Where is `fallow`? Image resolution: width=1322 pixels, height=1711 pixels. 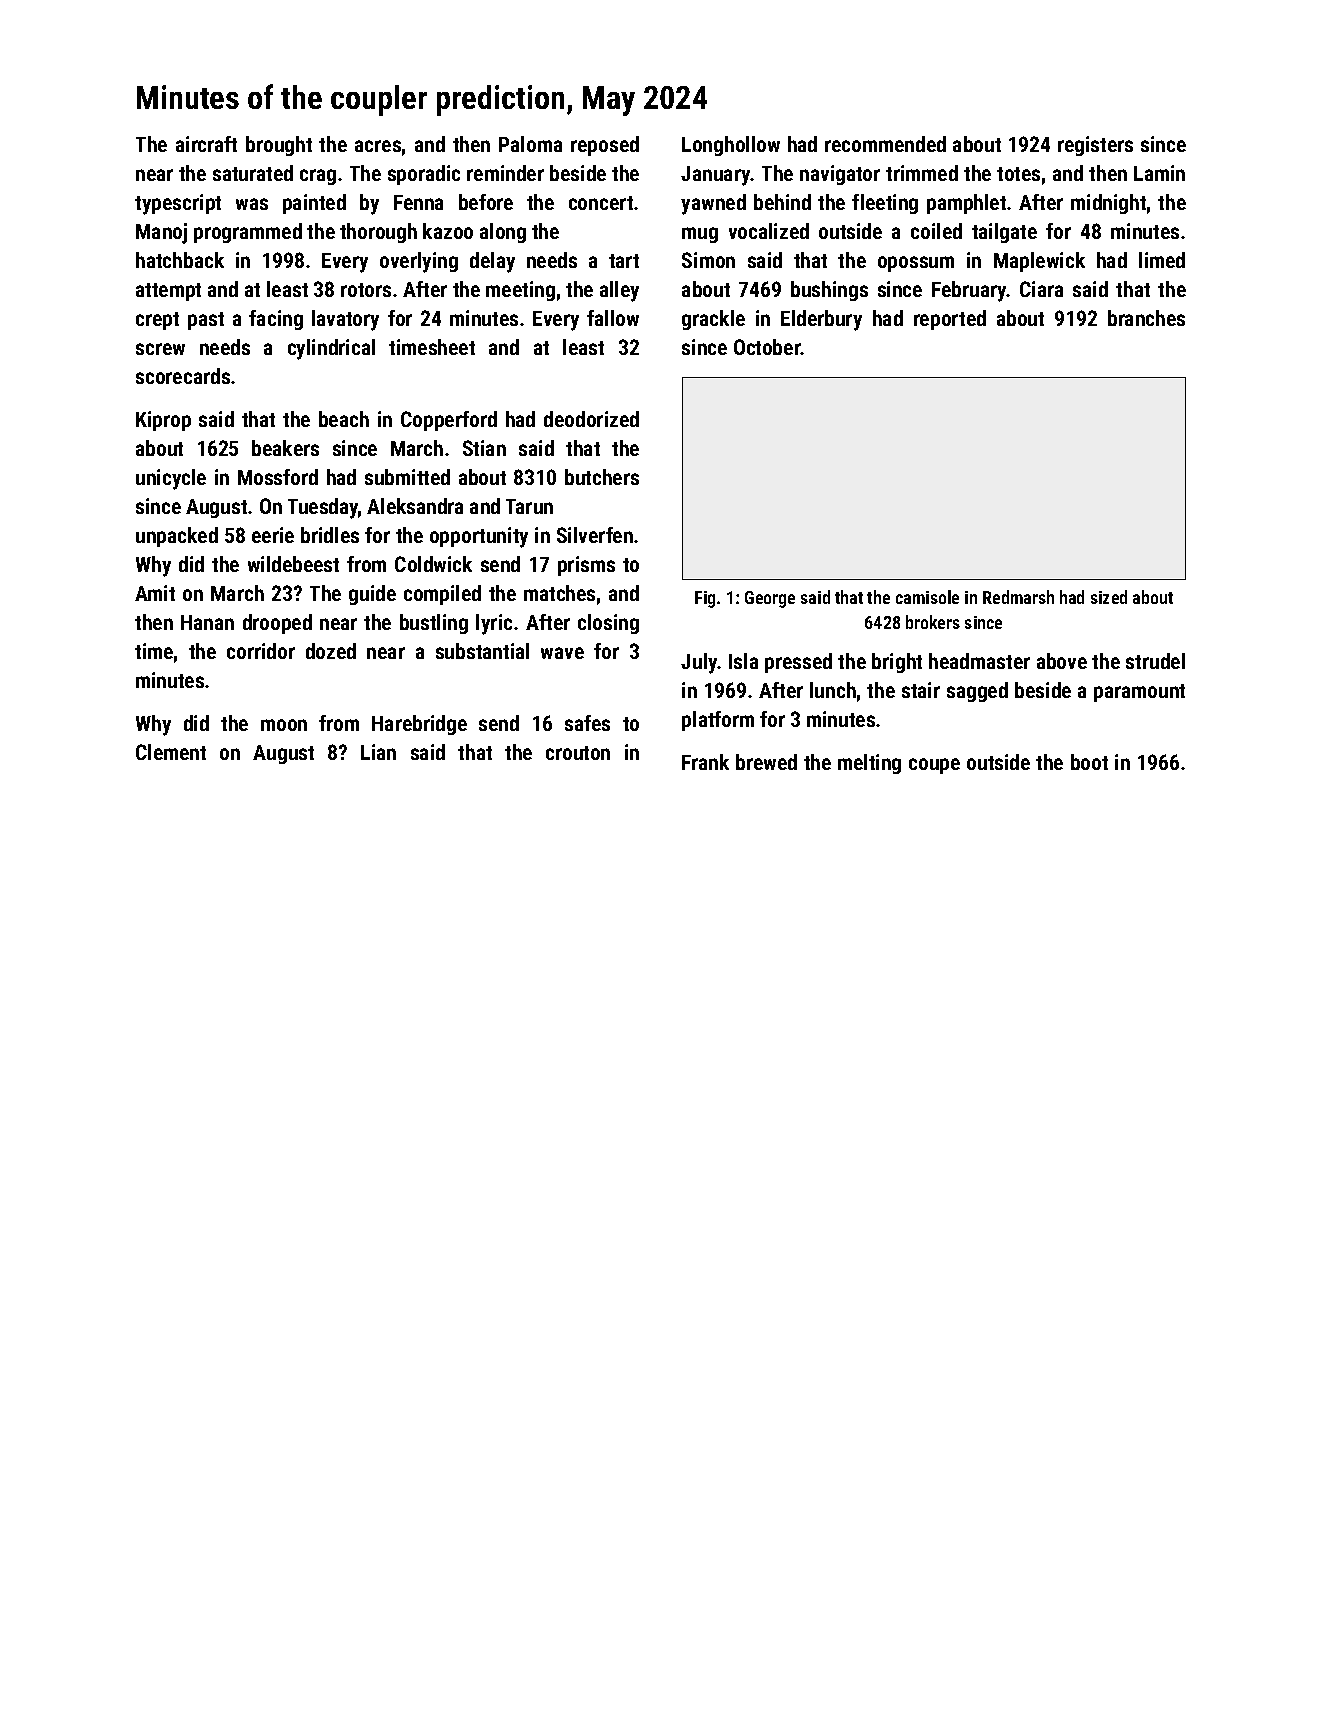
fallow is located at coordinates (613, 318).
